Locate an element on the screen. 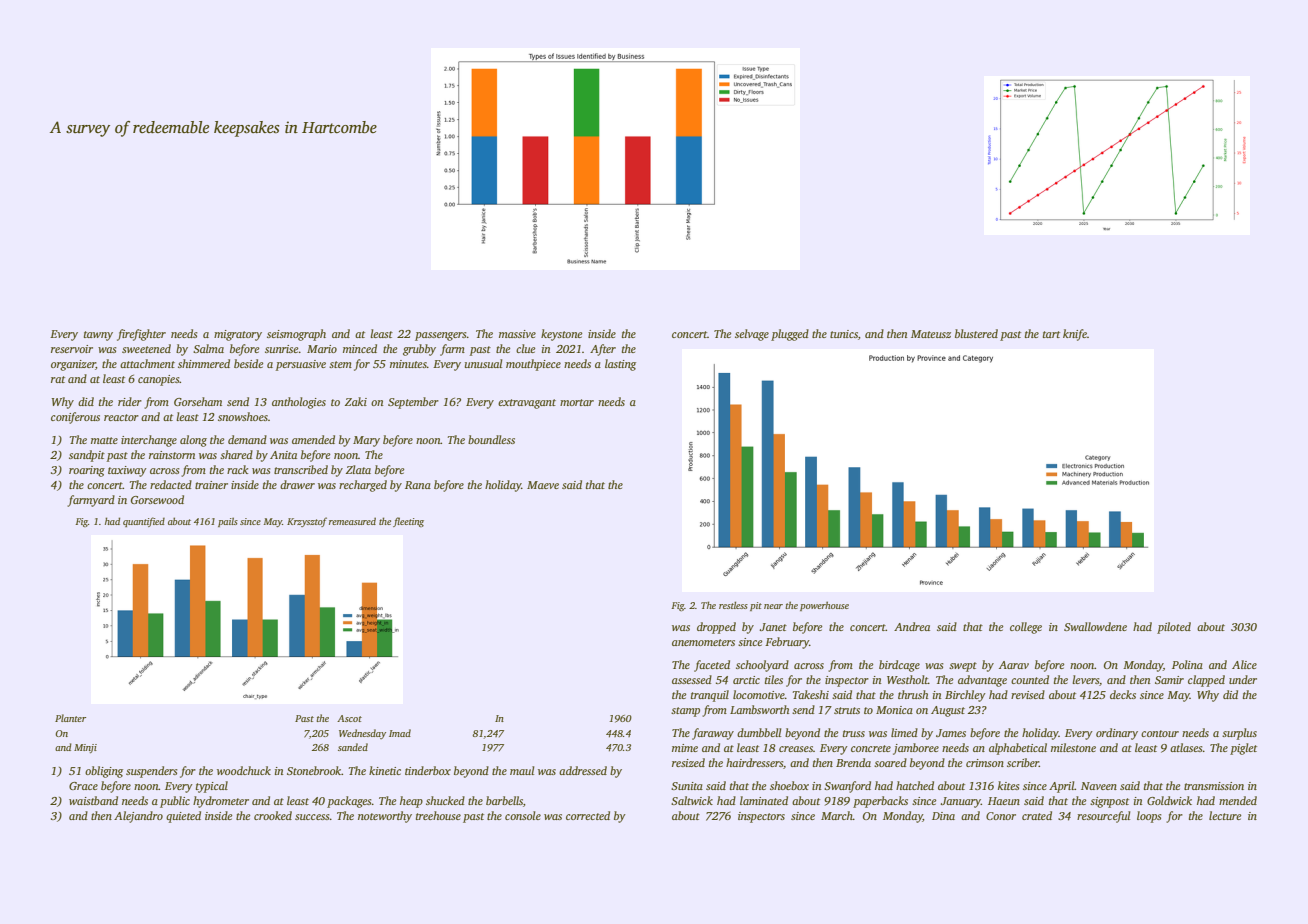  selvage is located at coordinates (752, 335).
